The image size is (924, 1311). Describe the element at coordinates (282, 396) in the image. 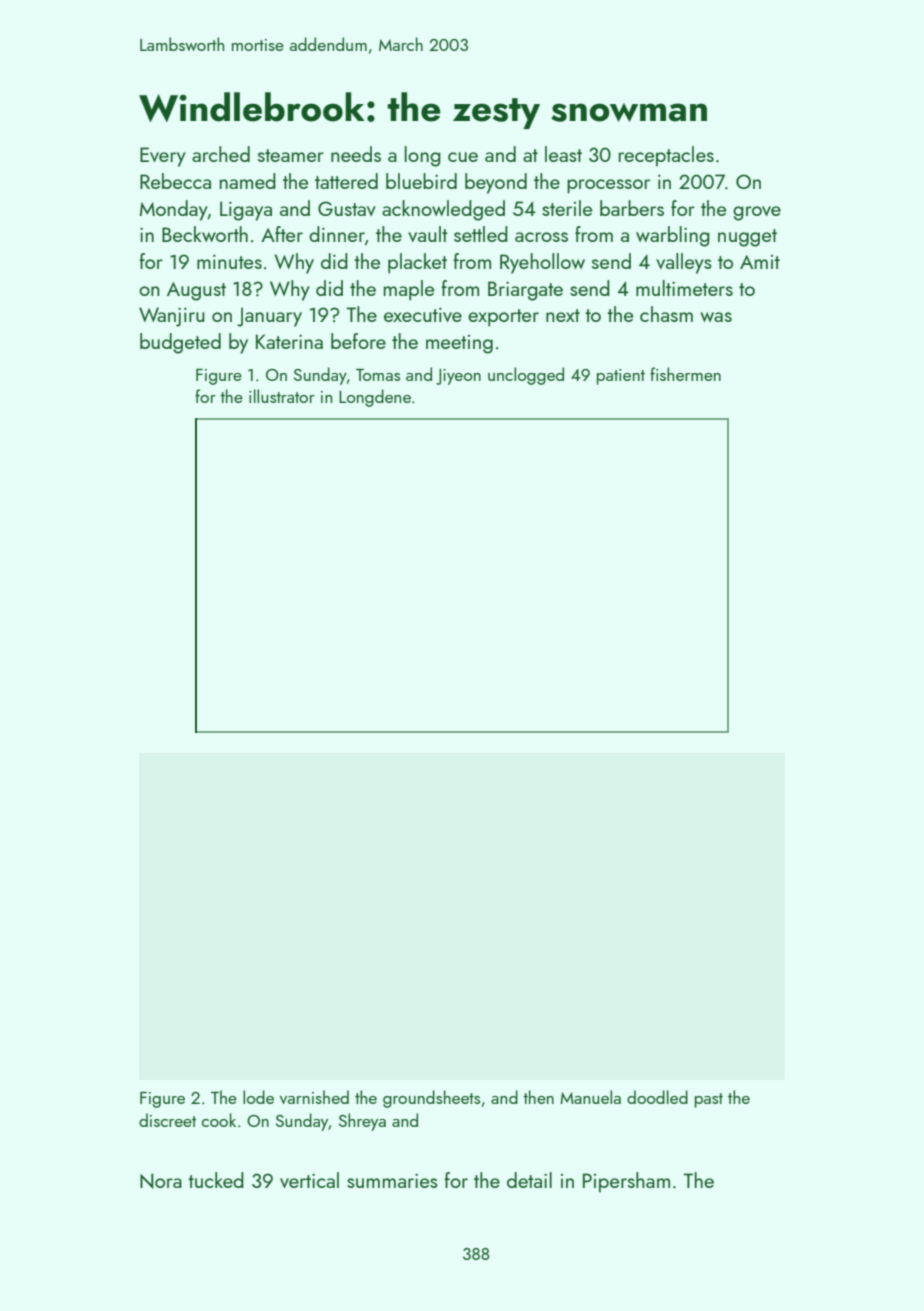

I see `illustrator` at that location.
